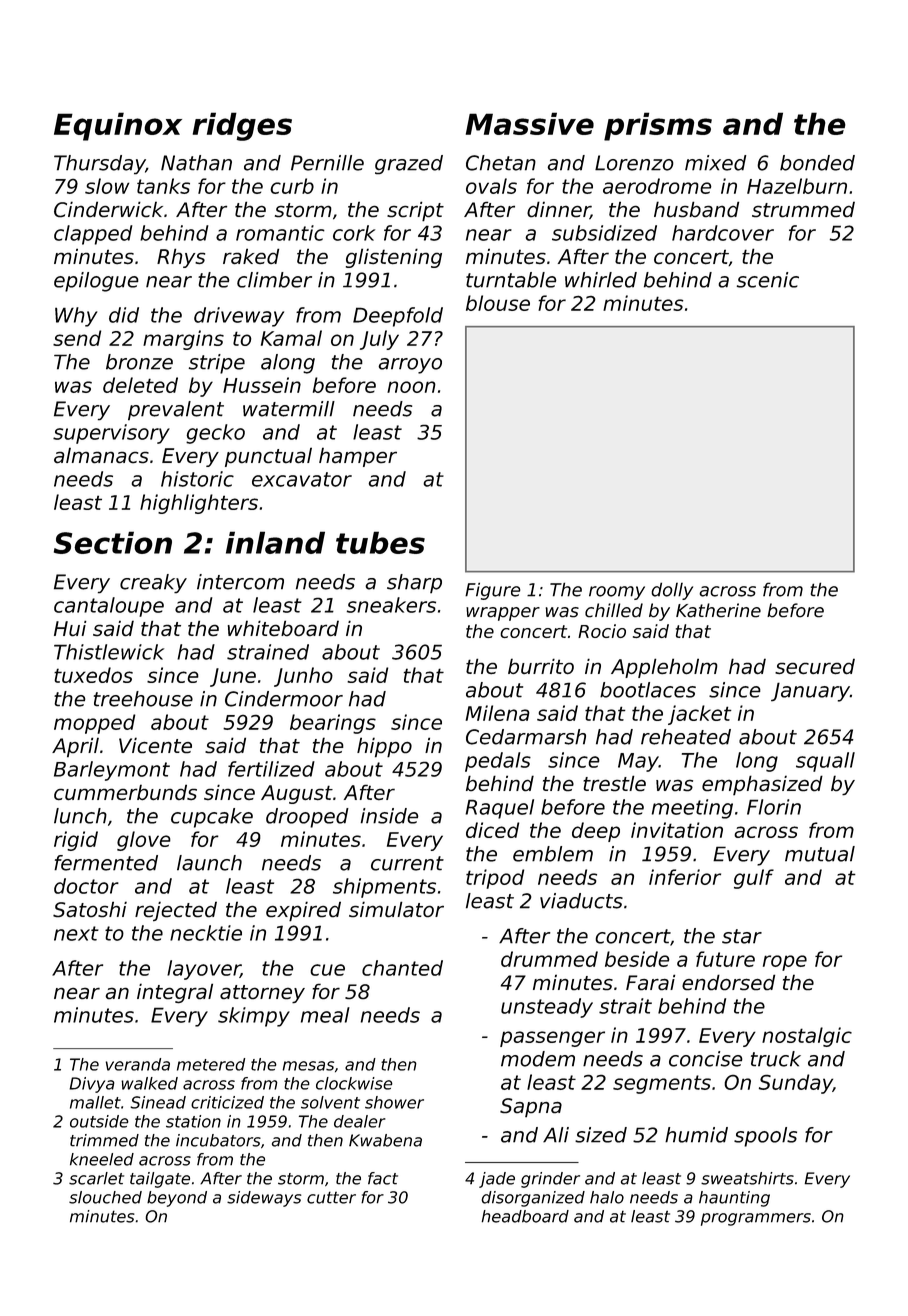 Image resolution: width=908 pixels, height=1316 pixels. What do you see at coordinates (768, 280) in the screenshot?
I see `scenic` at bounding box center [768, 280].
